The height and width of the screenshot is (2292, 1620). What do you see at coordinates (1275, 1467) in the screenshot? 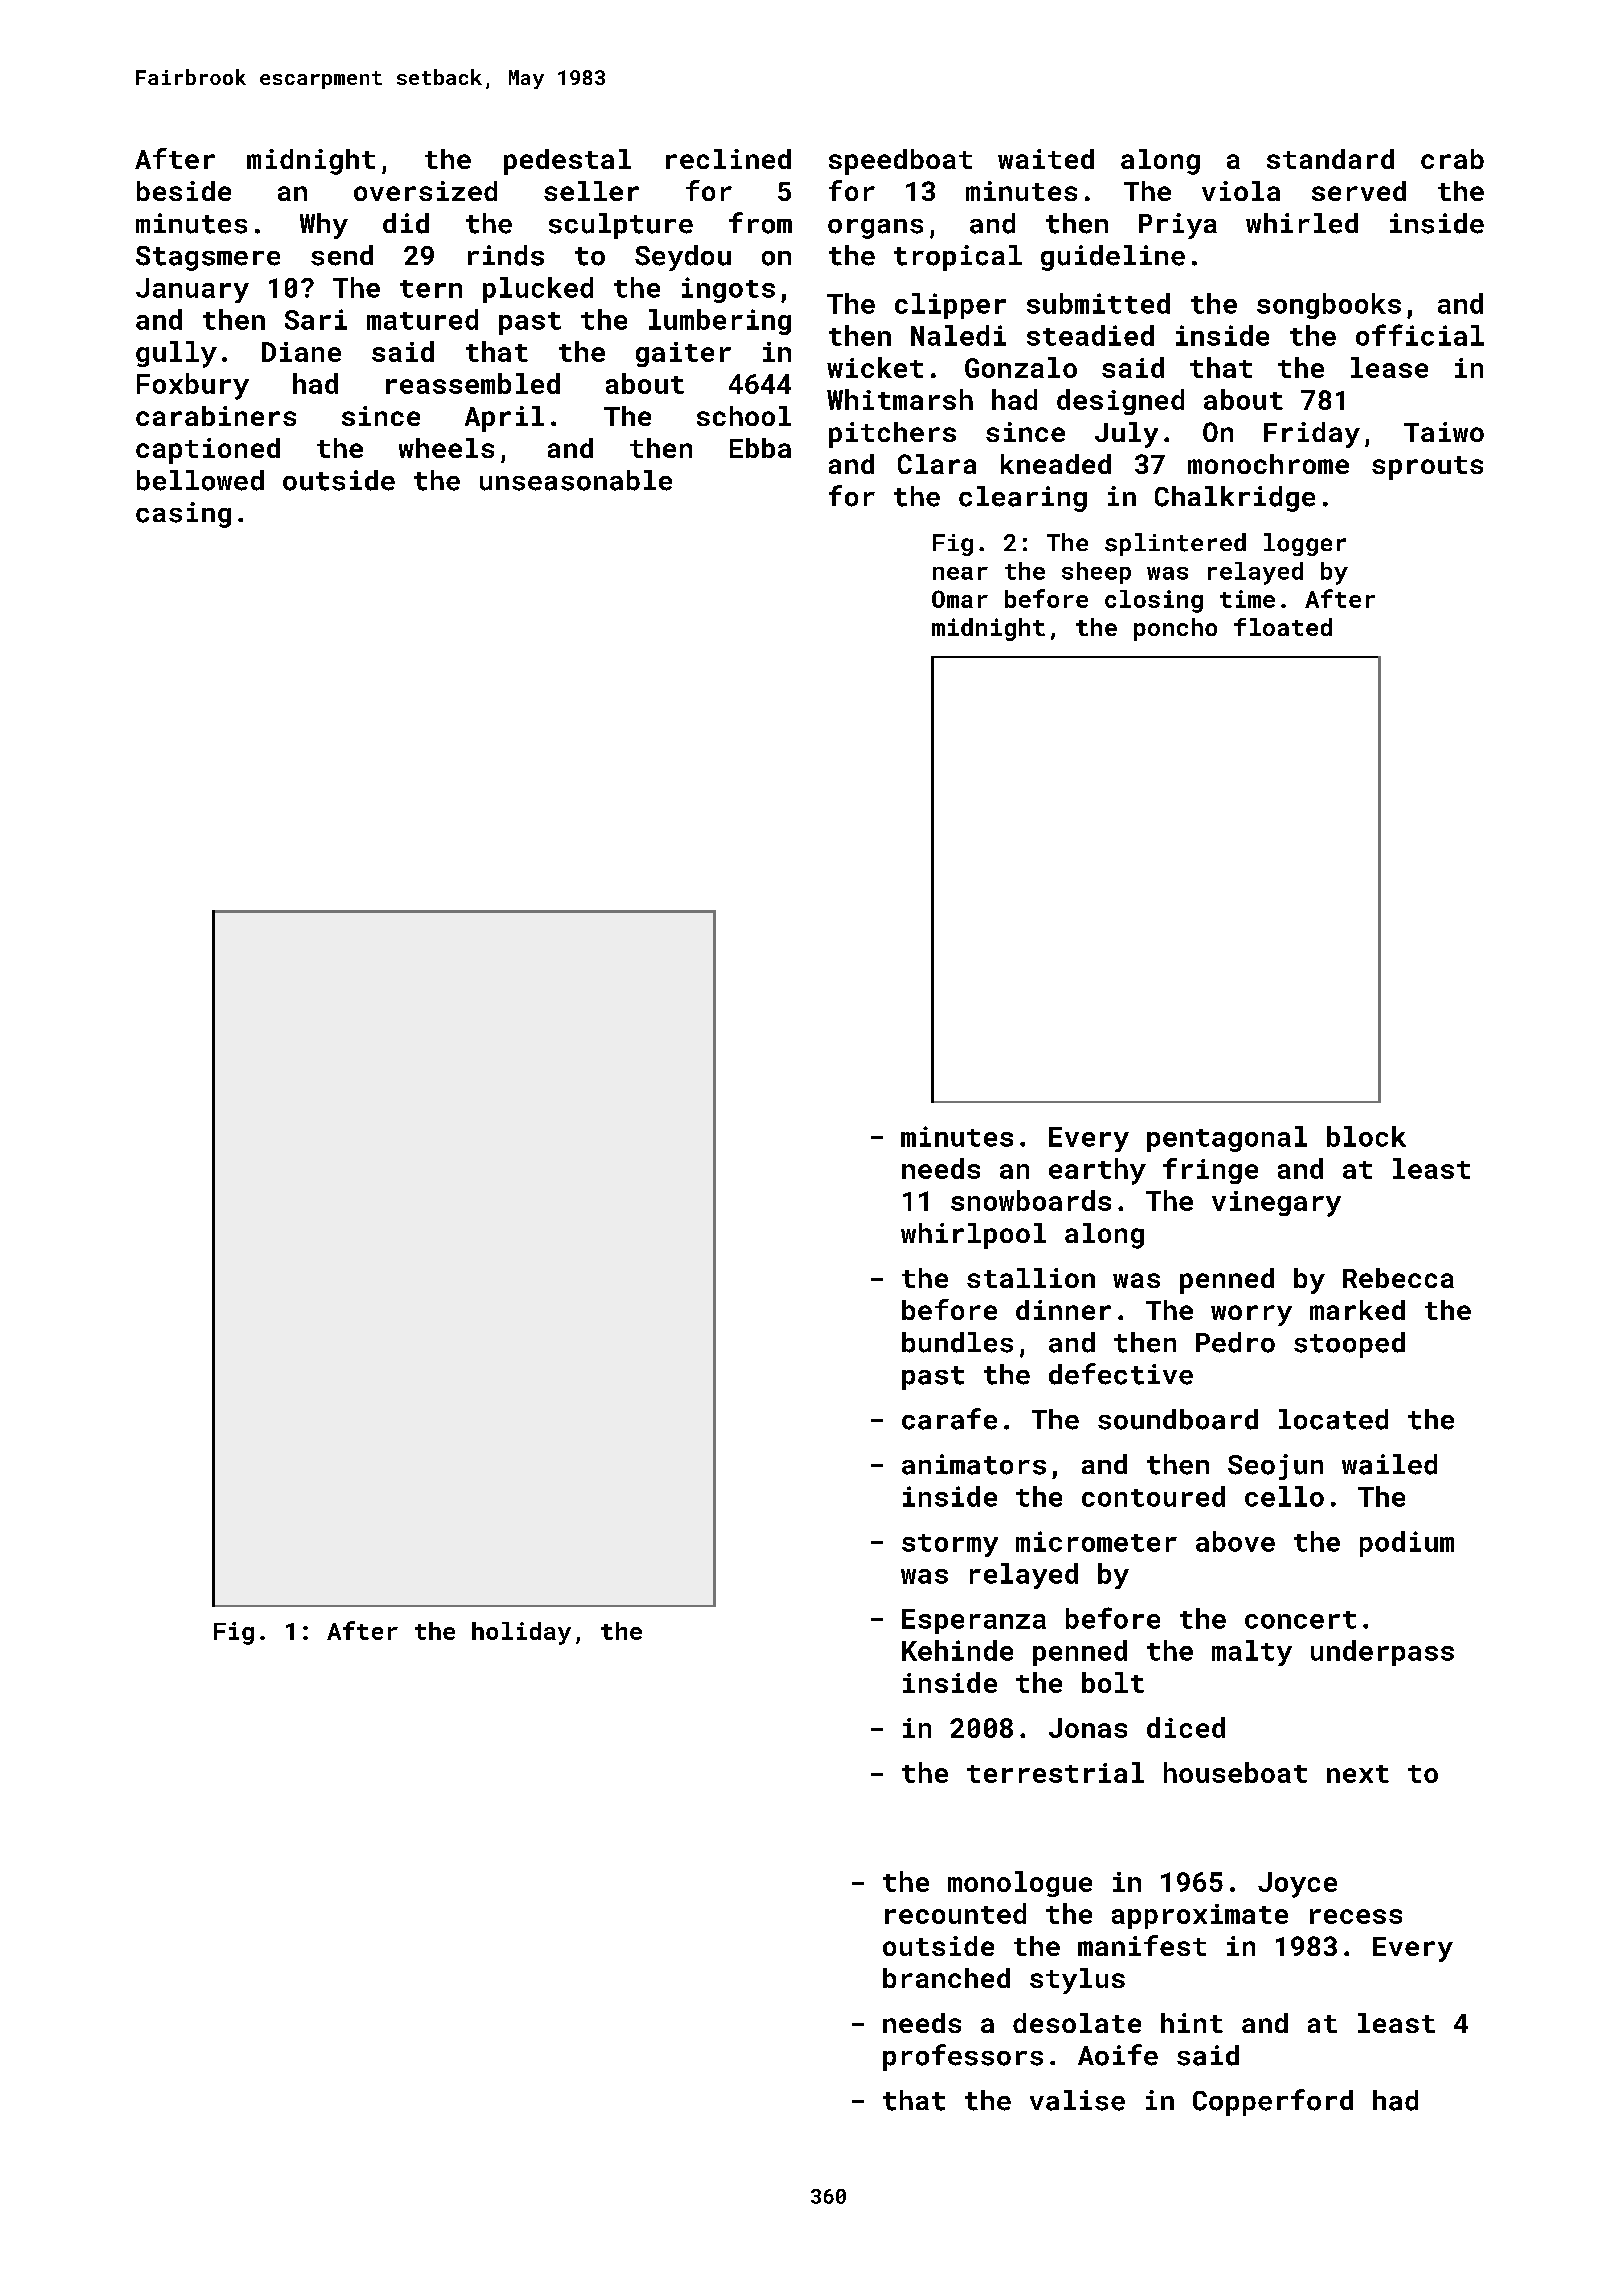
I see `Seojun` at bounding box center [1275, 1467].
